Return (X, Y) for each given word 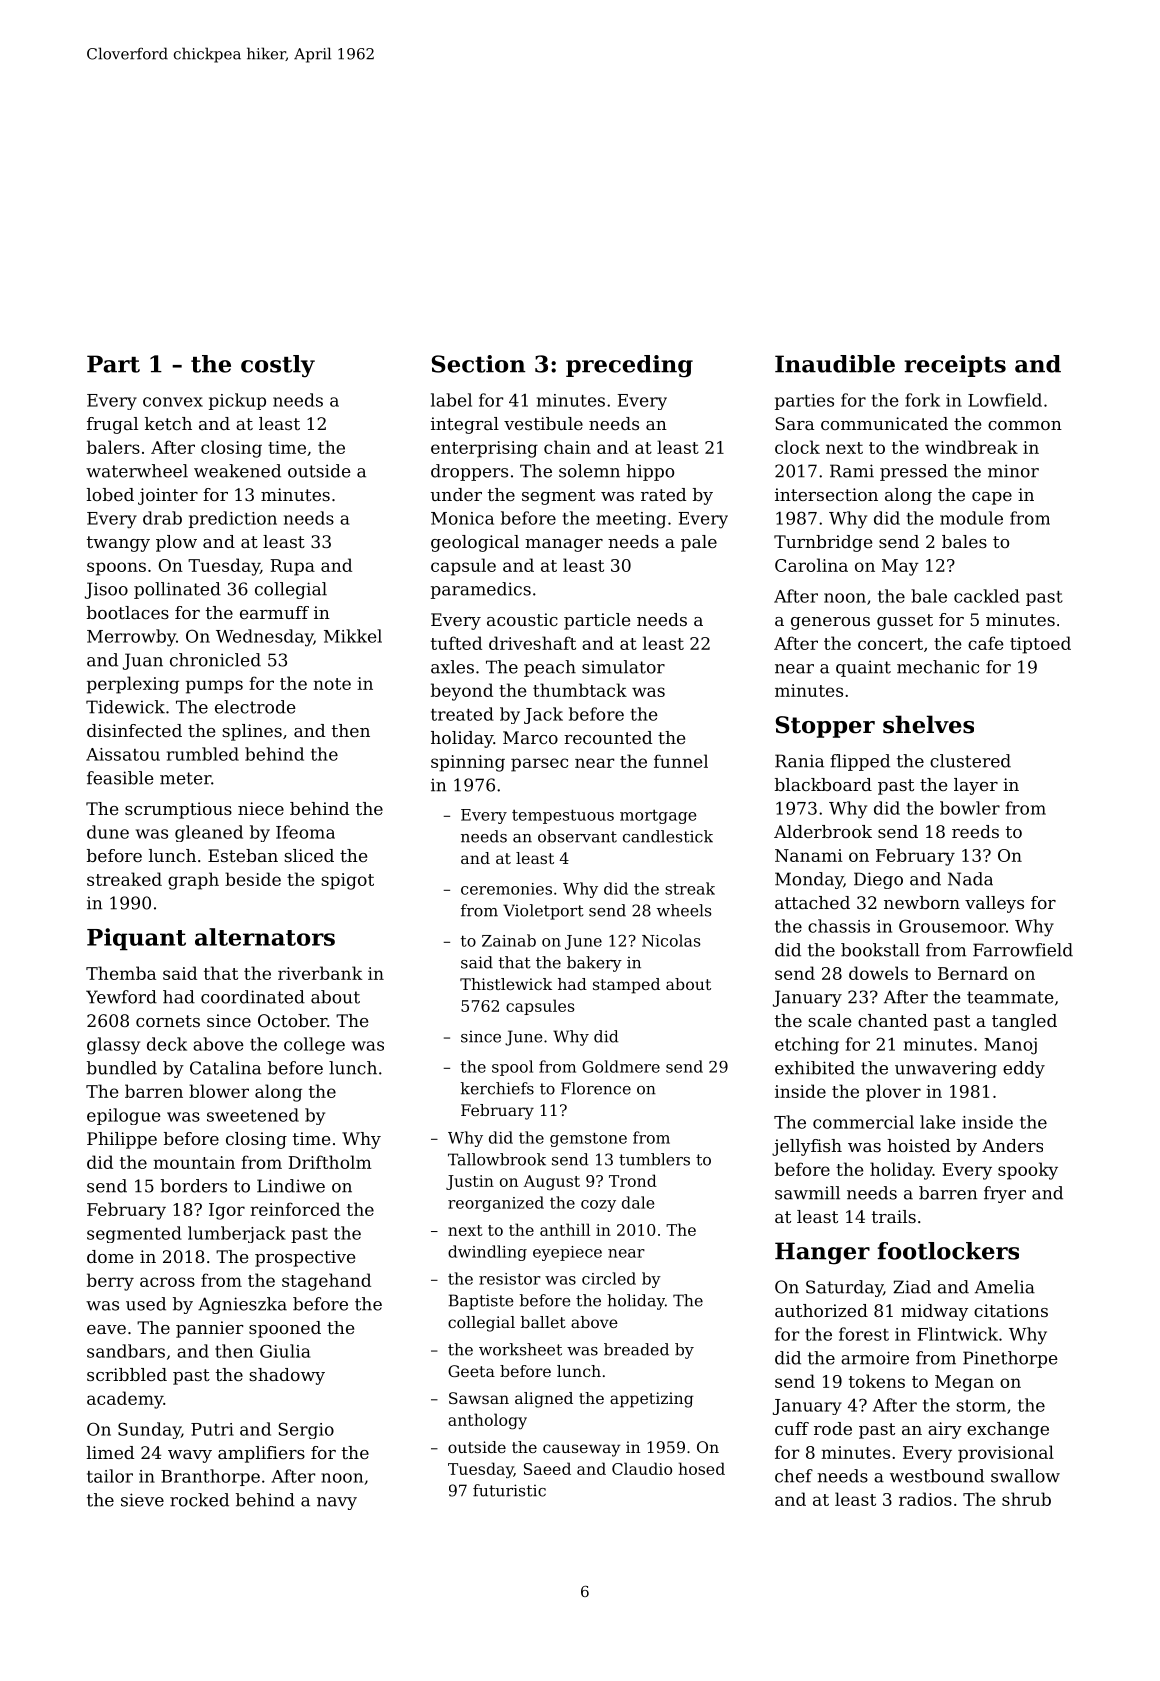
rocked (199, 1500)
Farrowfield (1023, 950)
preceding (629, 366)
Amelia (1005, 1287)
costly (278, 366)
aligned (544, 1400)
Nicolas (671, 940)
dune (108, 832)
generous (830, 623)
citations (1011, 1310)
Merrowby (131, 638)
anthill (565, 1229)
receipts (955, 366)
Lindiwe (291, 1186)
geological (475, 543)
